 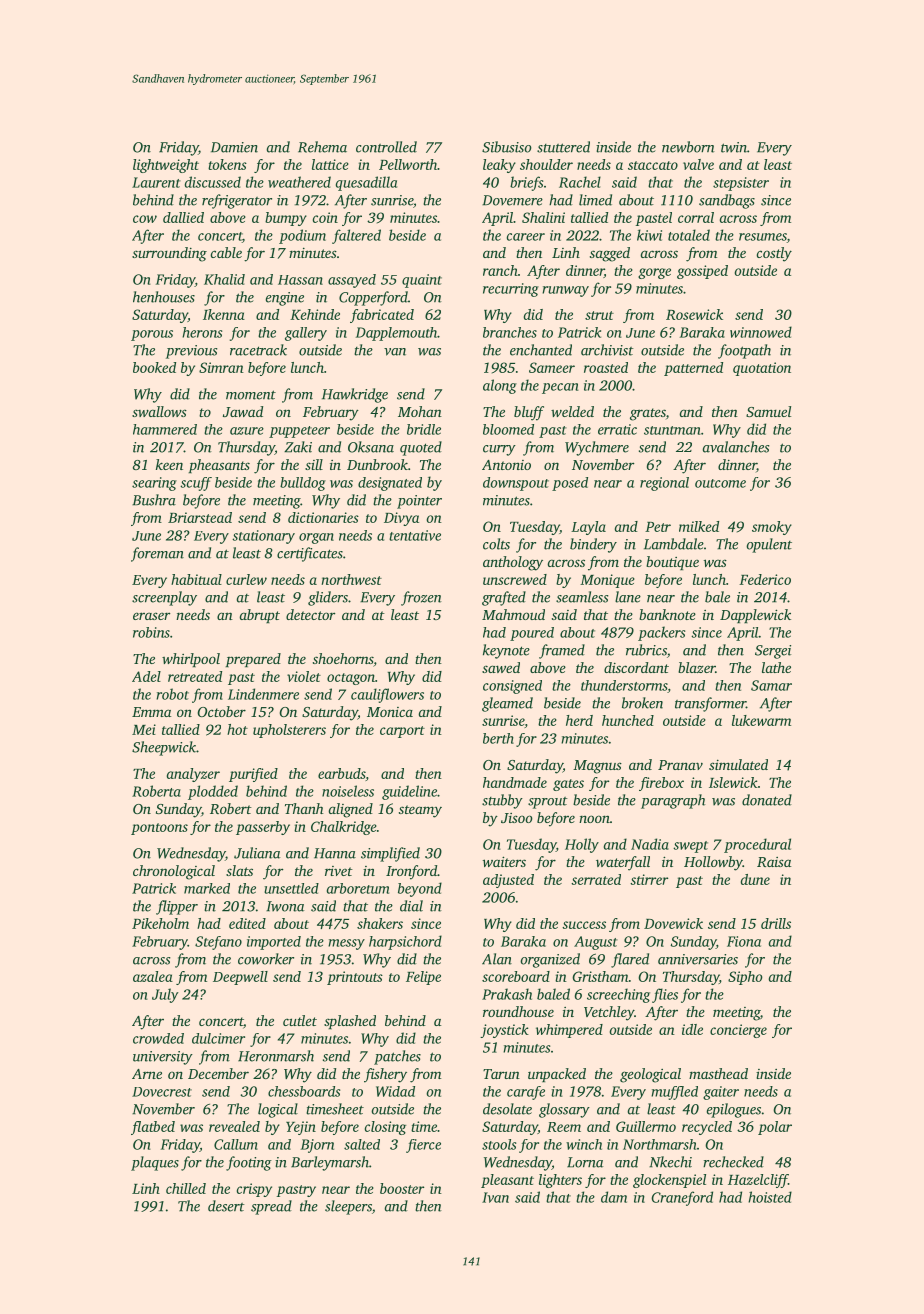 What do you see at coordinates (696, 217) in the screenshot?
I see `corral` at bounding box center [696, 217].
